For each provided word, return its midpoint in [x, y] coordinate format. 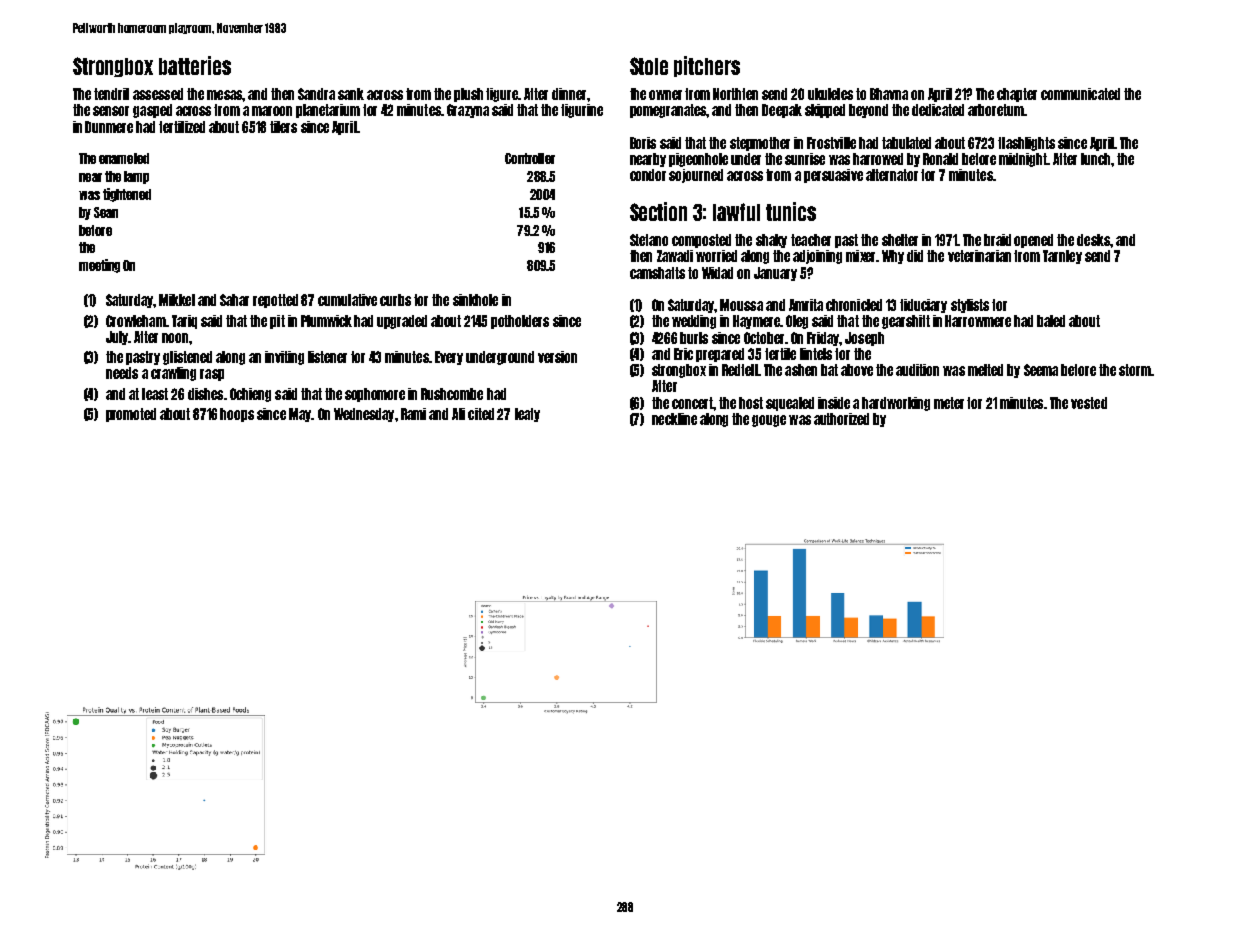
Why [893, 257]
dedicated [938, 110]
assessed [158, 94]
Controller [530, 158]
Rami [413, 414]
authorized [841, 419]
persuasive [833, 176]
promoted [131, 415]
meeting [99, 266]
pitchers [707, 66]
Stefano [649, 240]
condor [648, 175]
